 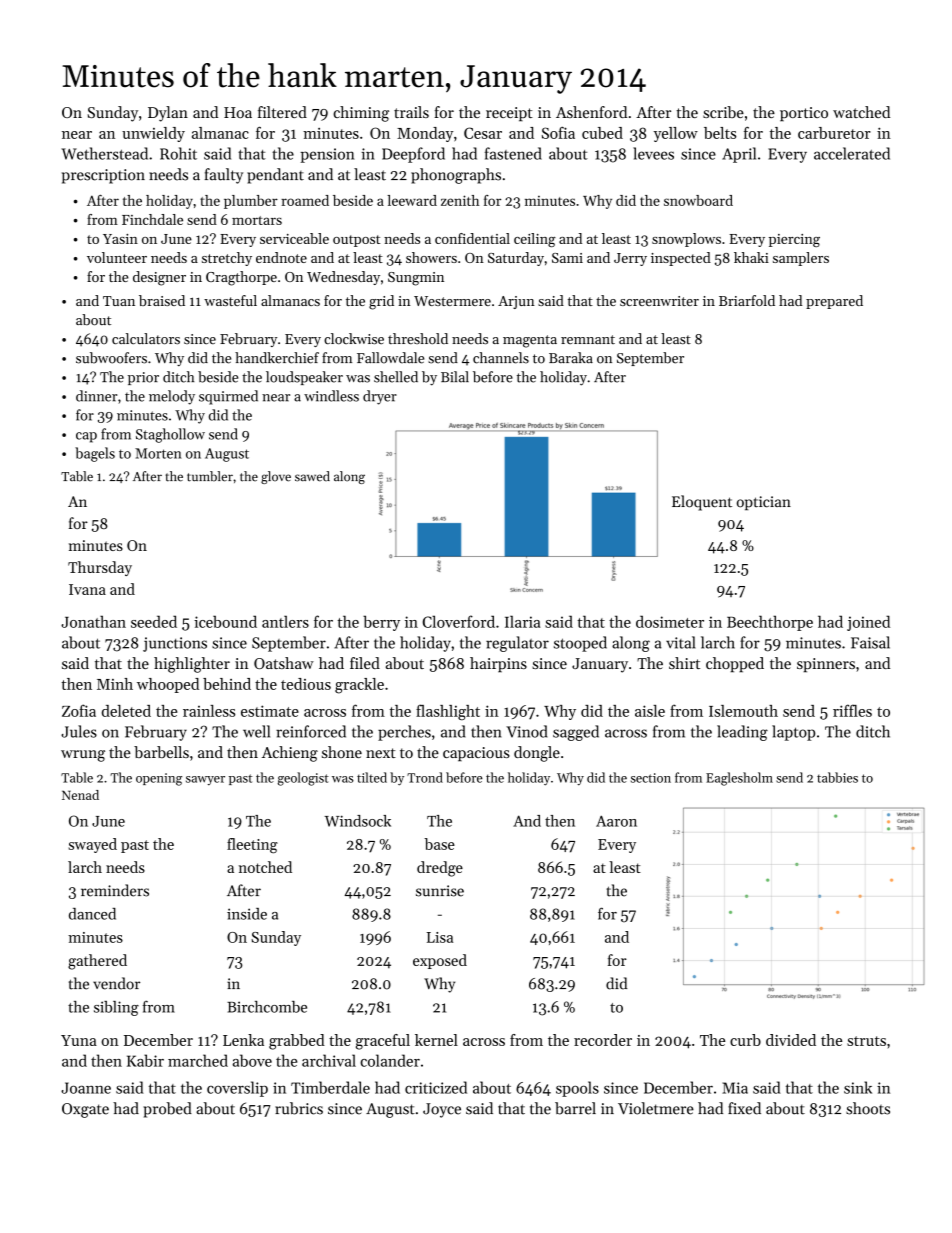 What do you see at coordinates (702, 503) in the document?
I see `Eloquent` at bounding box center [702, 503].
